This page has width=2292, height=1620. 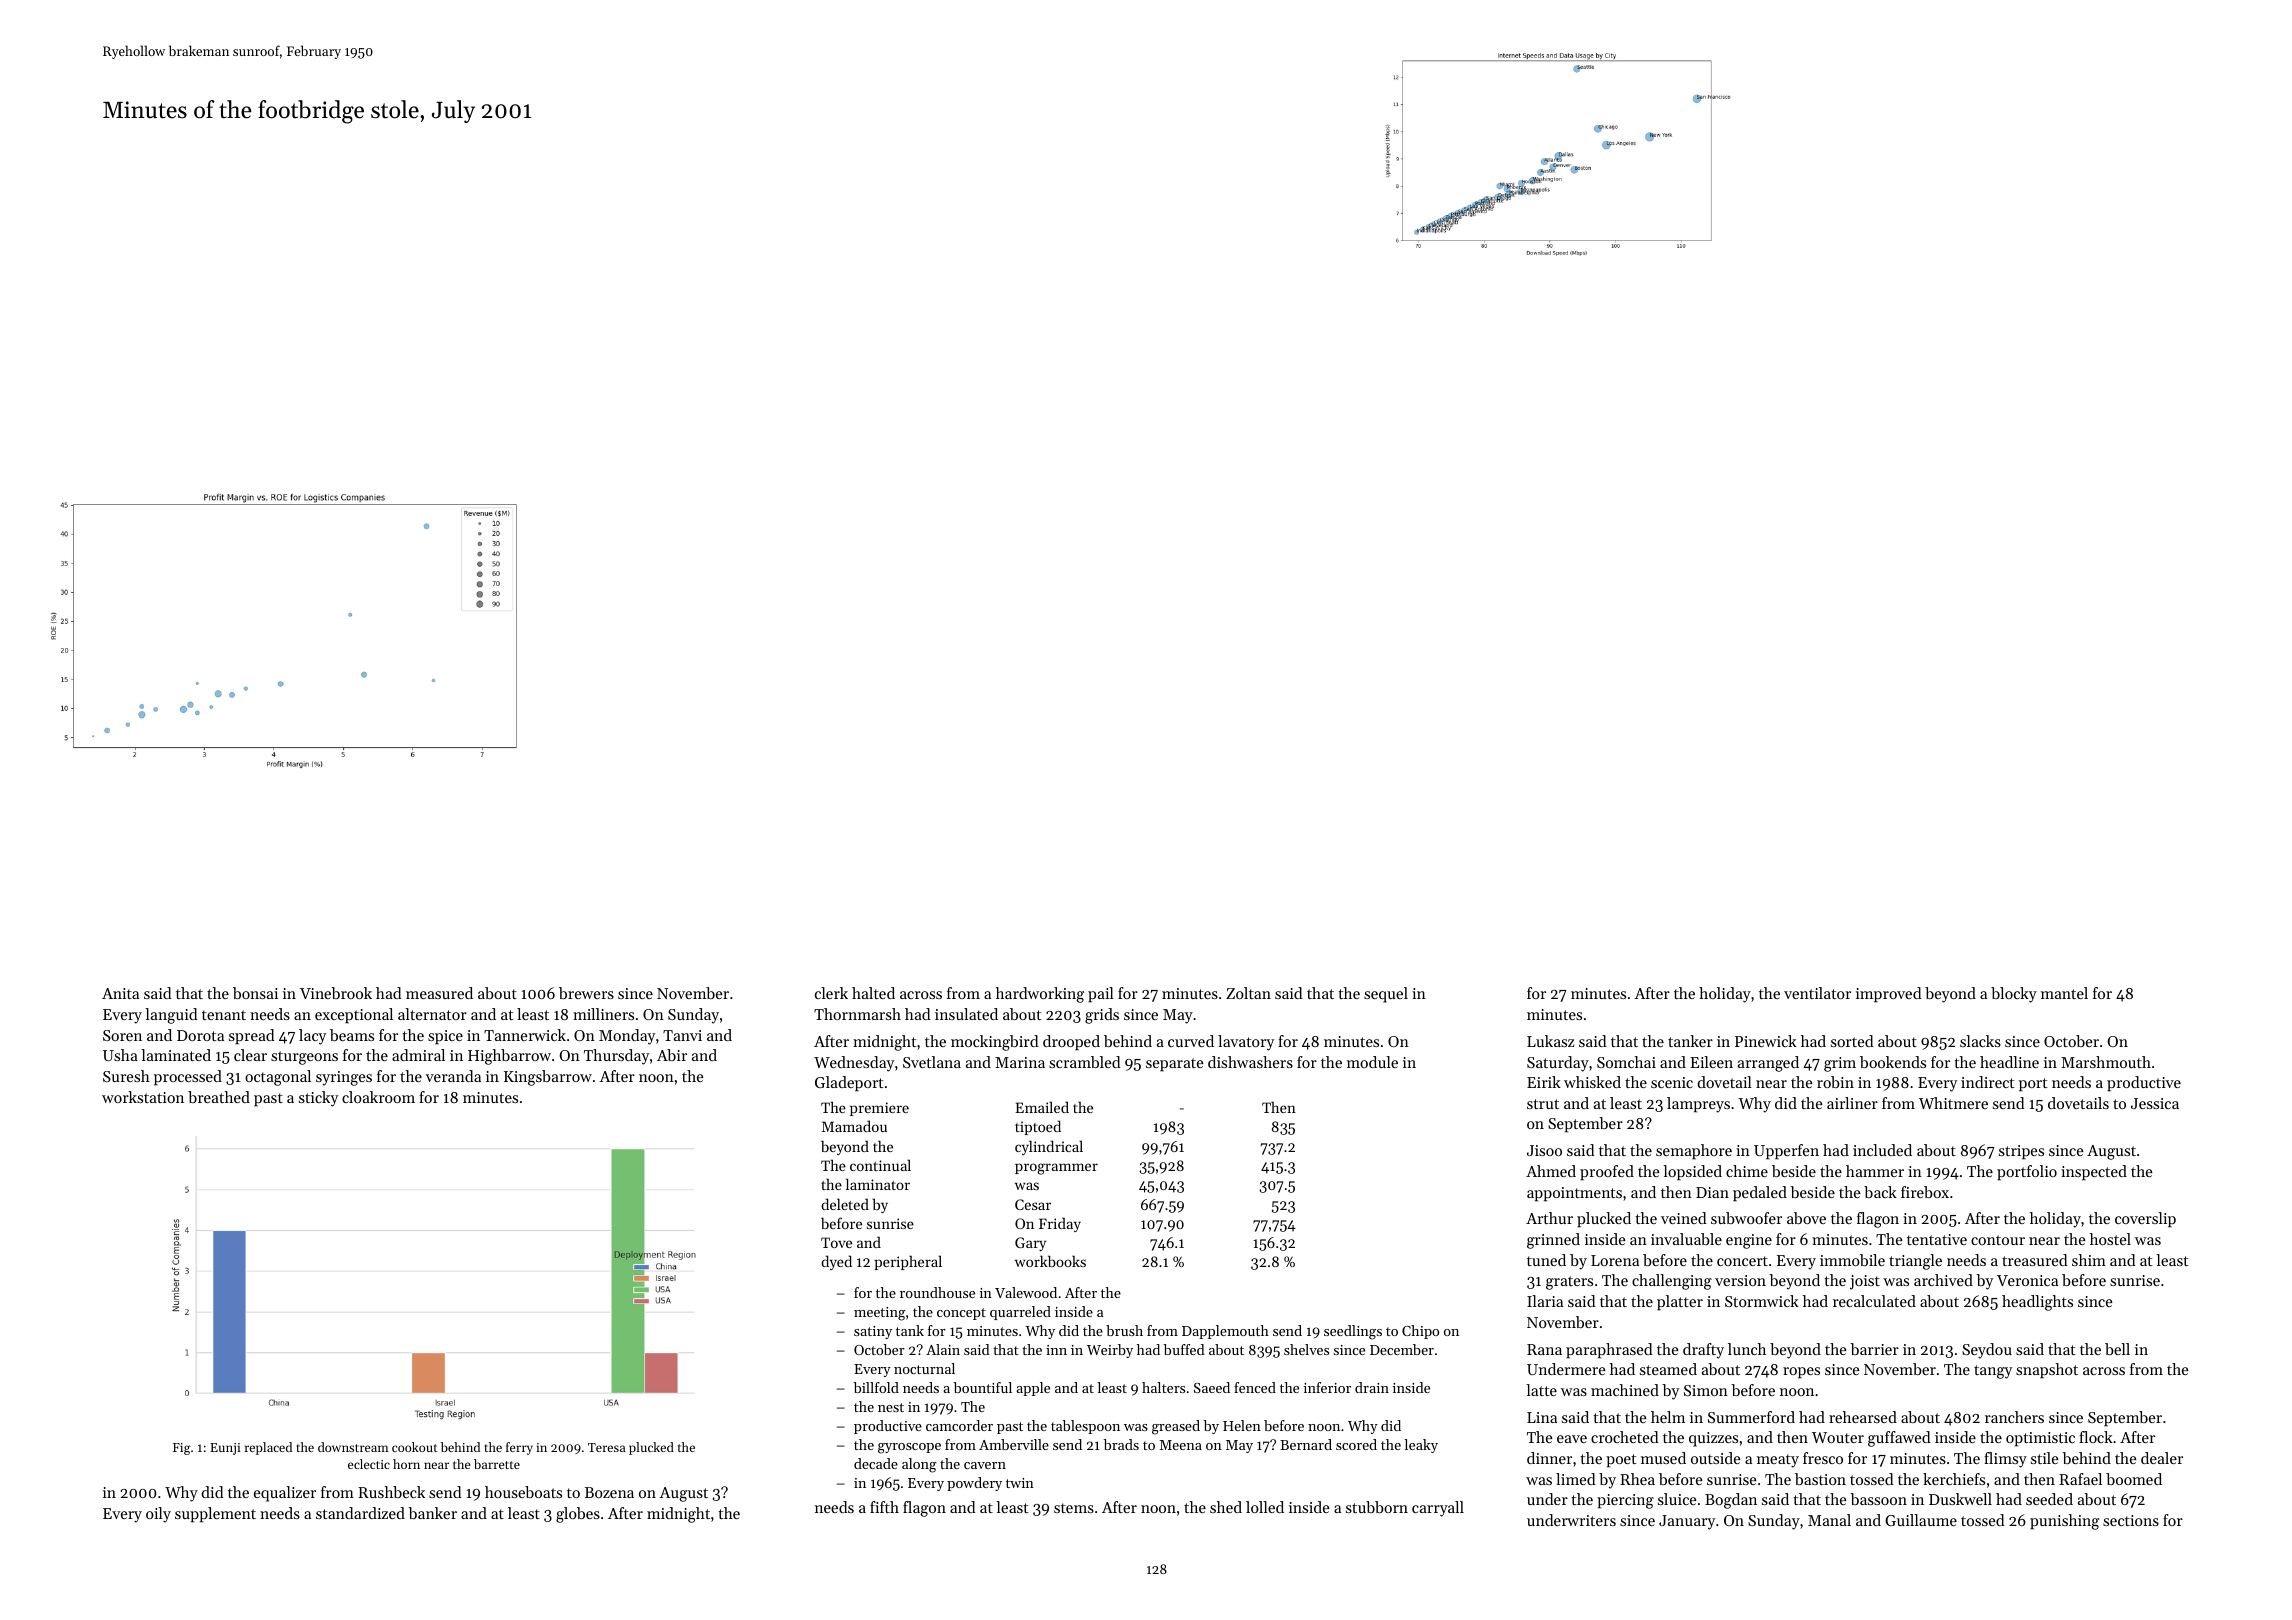 What do you see at coordinates (2037, 1303) in the page?
I see `headlights` at bounding box center [2037, 1303].
